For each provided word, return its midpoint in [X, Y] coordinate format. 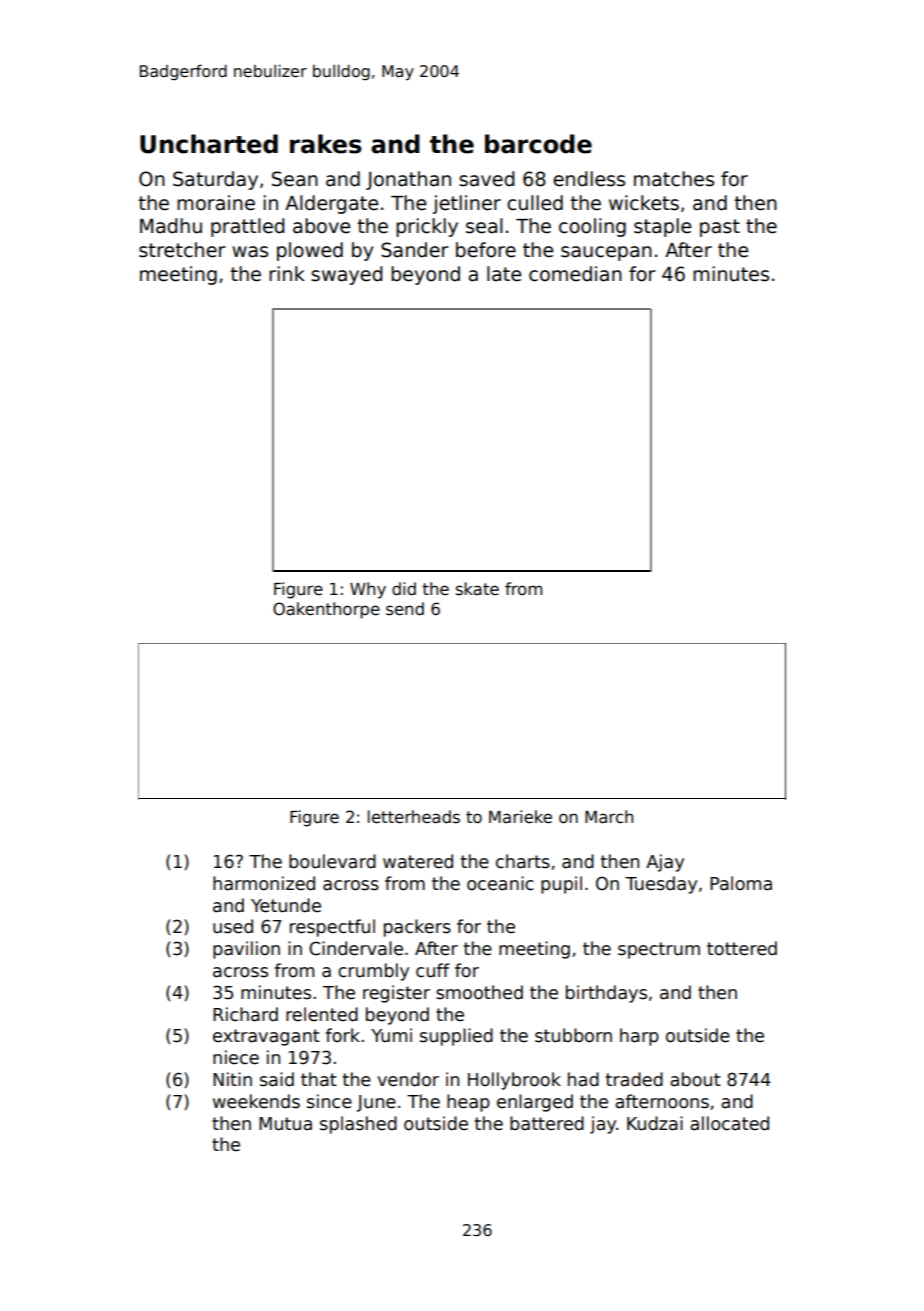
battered [547, 1123]
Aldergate [331, 204]
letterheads [414, 817]
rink [287, 273]
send [405, 609]
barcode [538, 144]
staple [662, 227]
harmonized [264, 883]
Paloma [741, 883]
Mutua [285, 1124]
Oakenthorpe [326, 610]
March [609, 817]
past [720, 228]
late [504, 274]
